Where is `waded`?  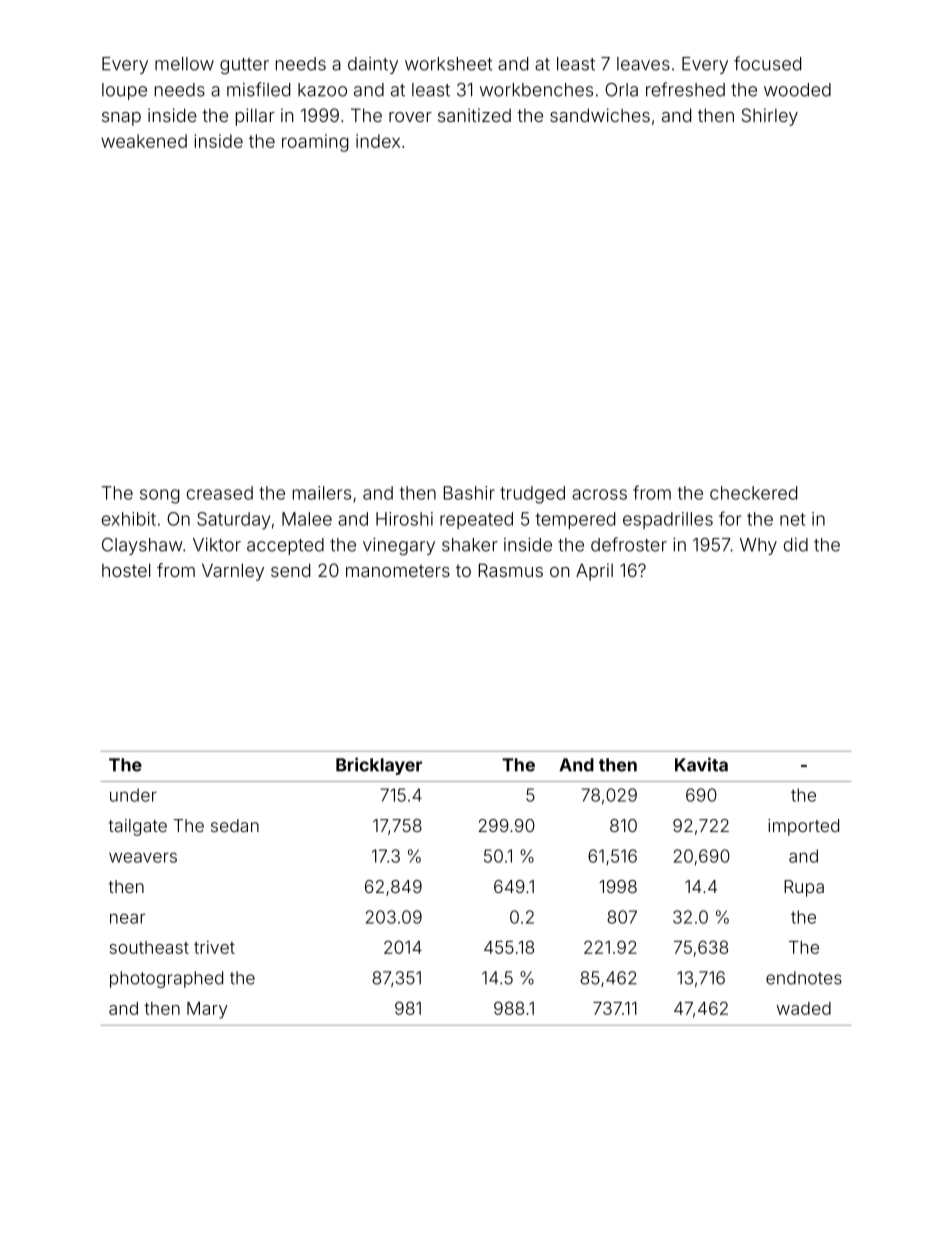
waded is located at coordinates (804, 1008).
